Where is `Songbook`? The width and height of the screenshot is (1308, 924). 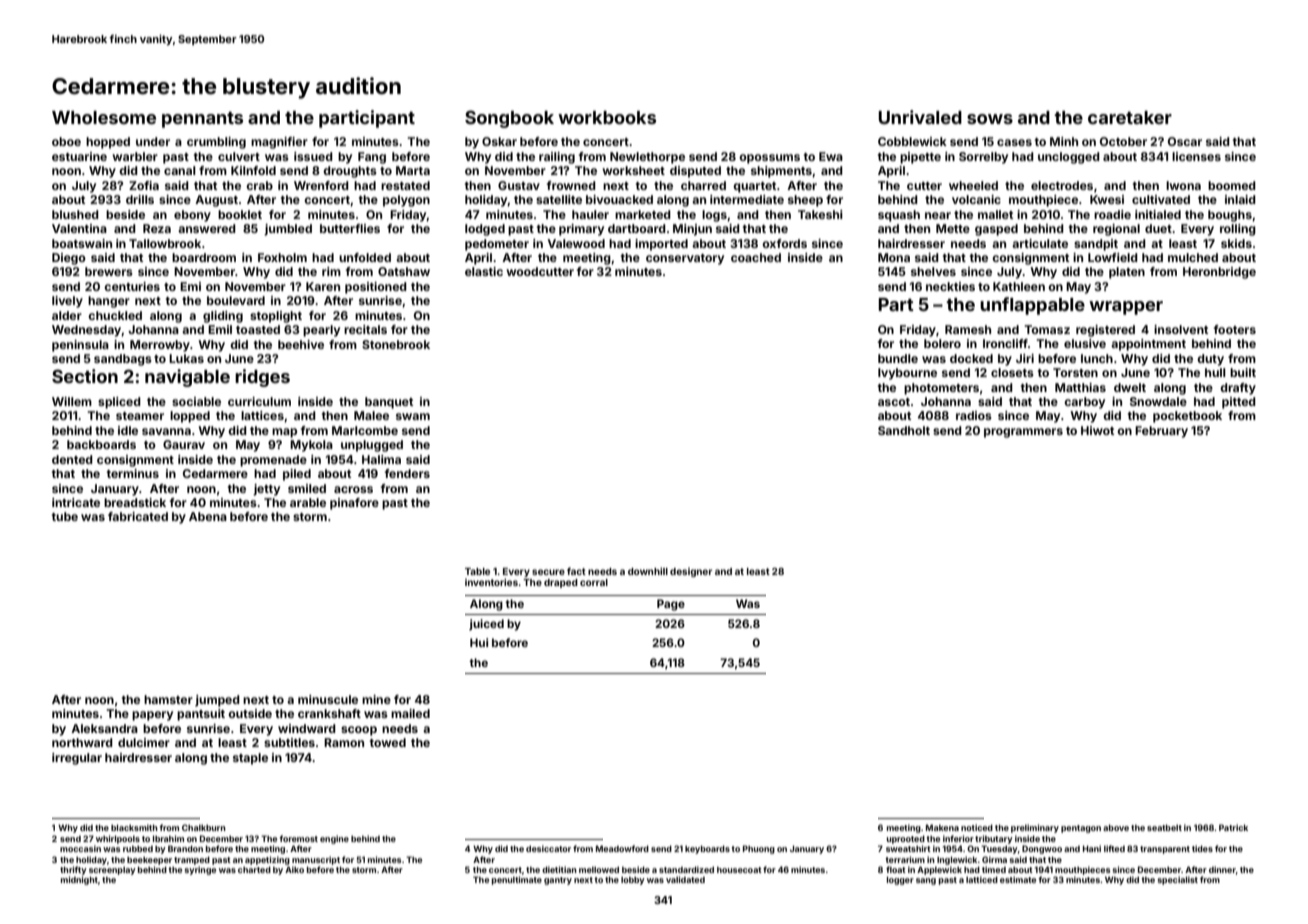
Songbook is located at coordinates (509, 119).
